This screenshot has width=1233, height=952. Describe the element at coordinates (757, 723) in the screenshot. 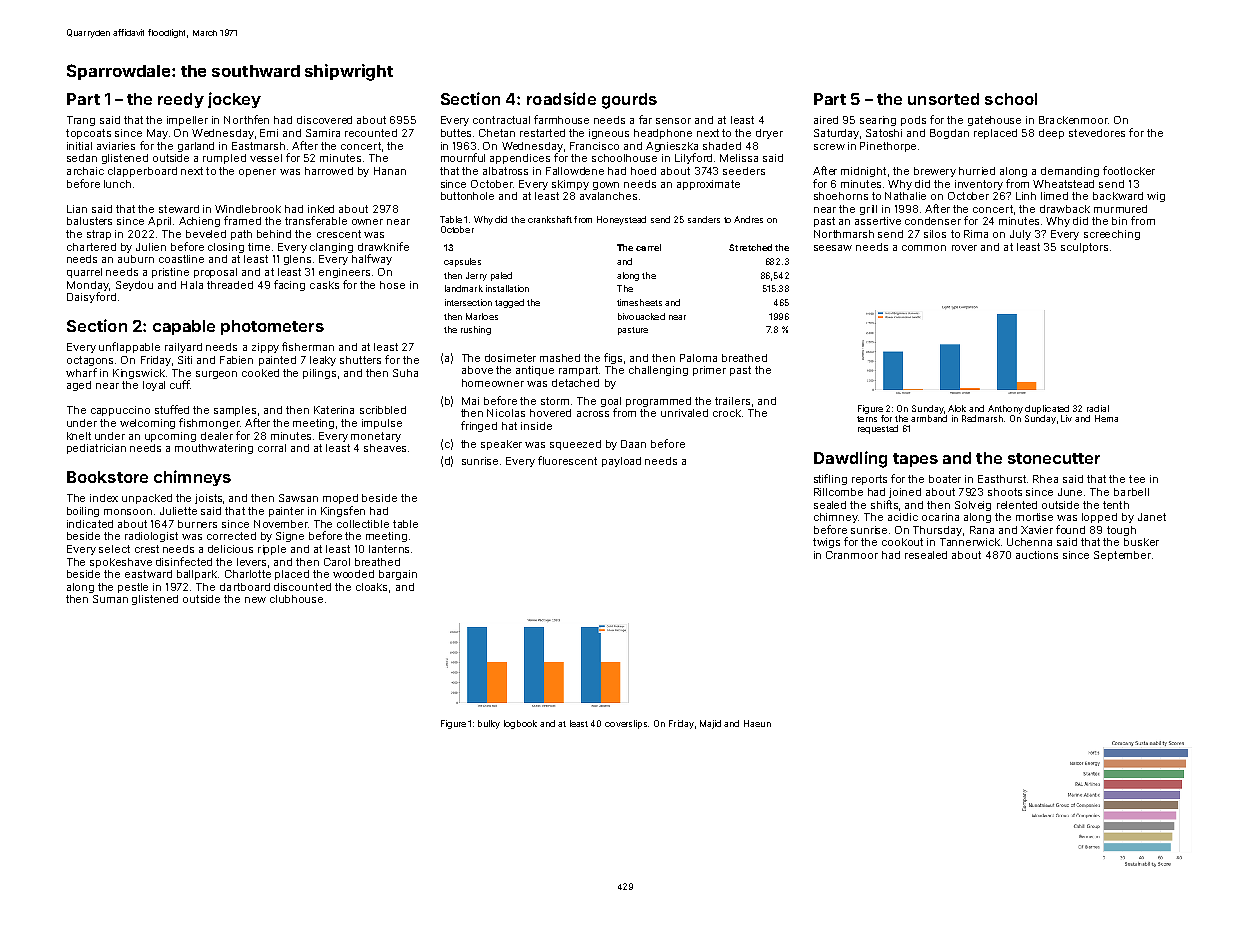

I see `Haeun` at that location.
